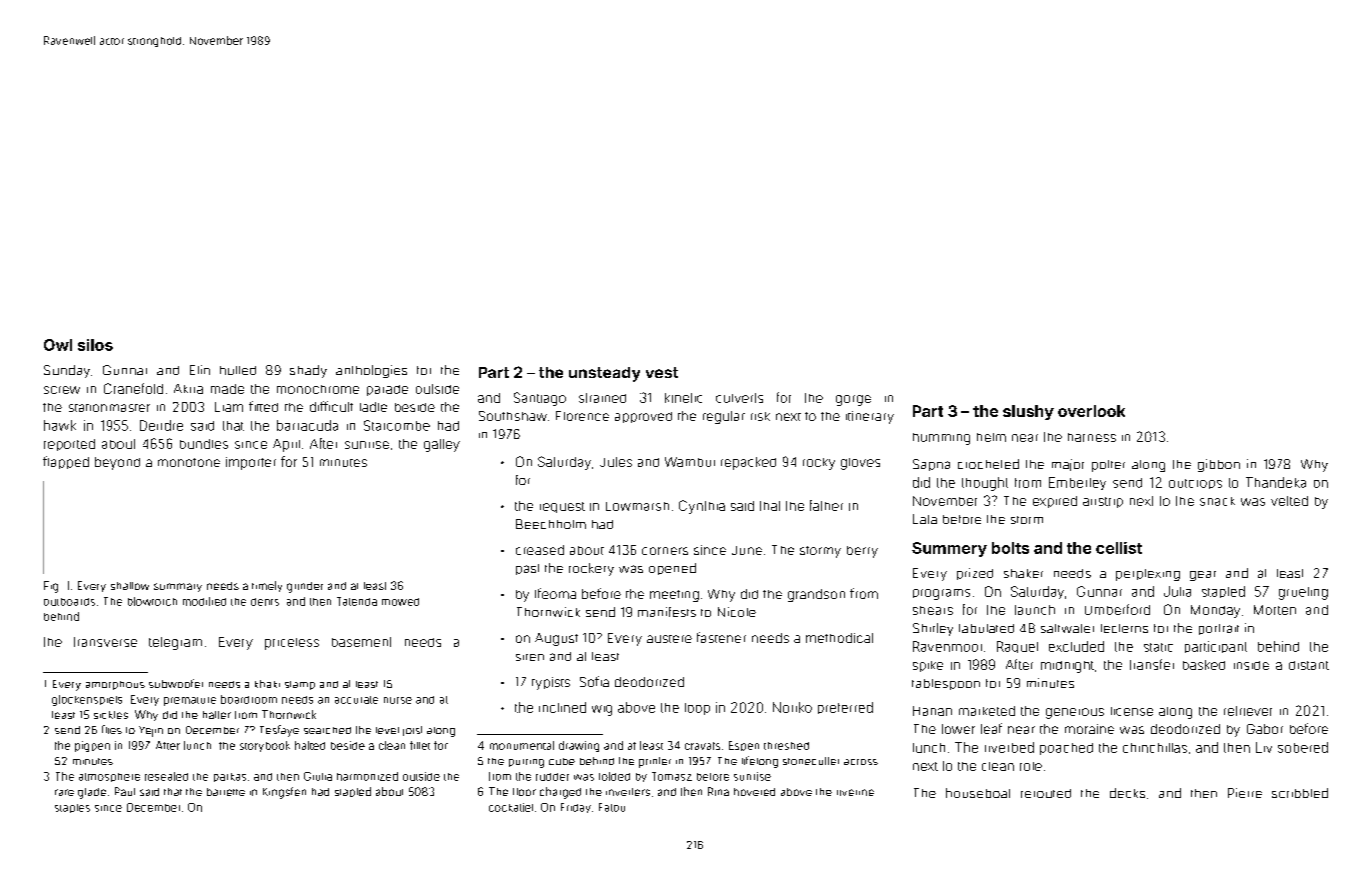 The image size is (1372, 887). I want to click on silos, so click(95, 345).
